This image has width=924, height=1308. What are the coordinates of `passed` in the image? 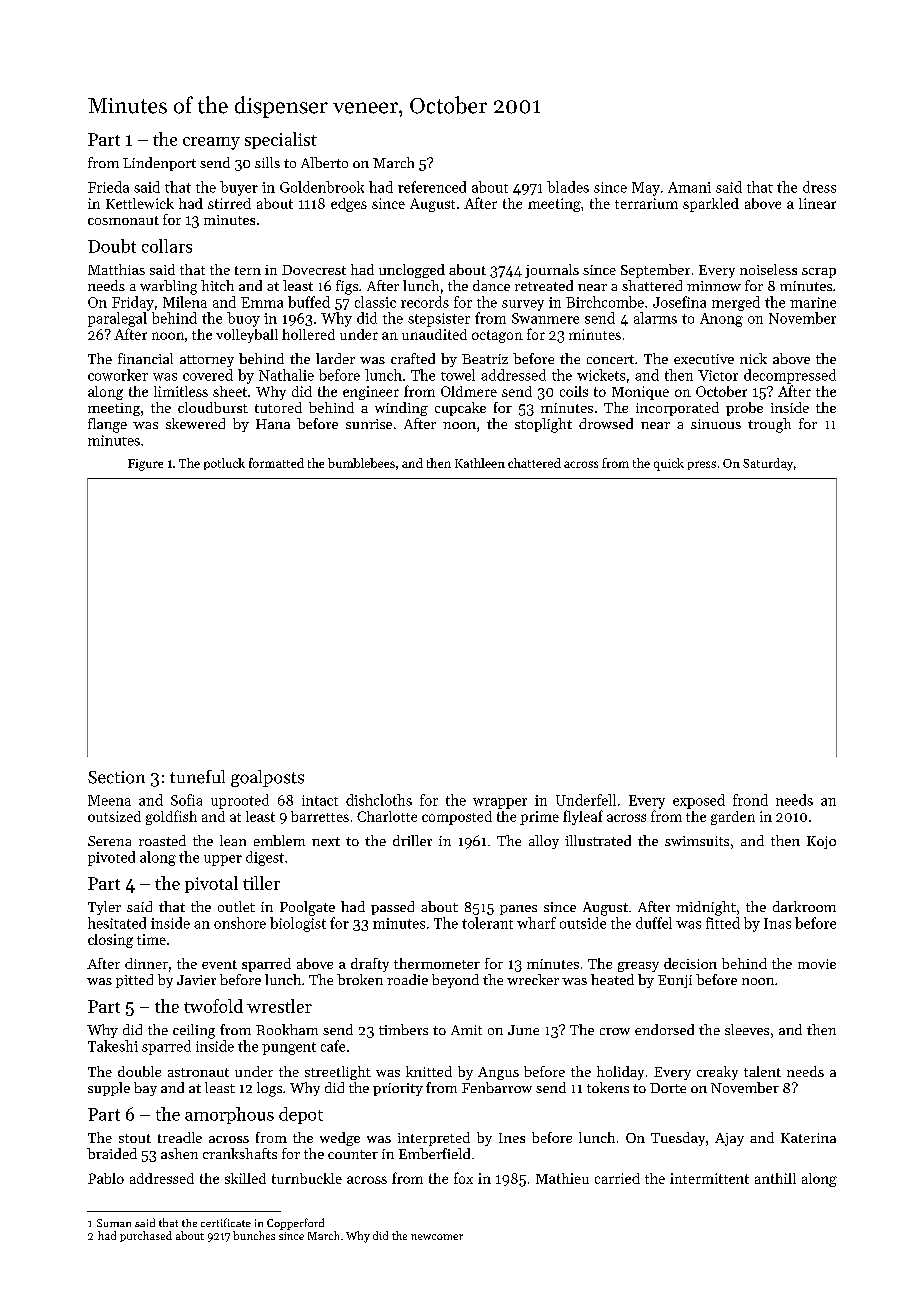 It's located at (392, 908).
